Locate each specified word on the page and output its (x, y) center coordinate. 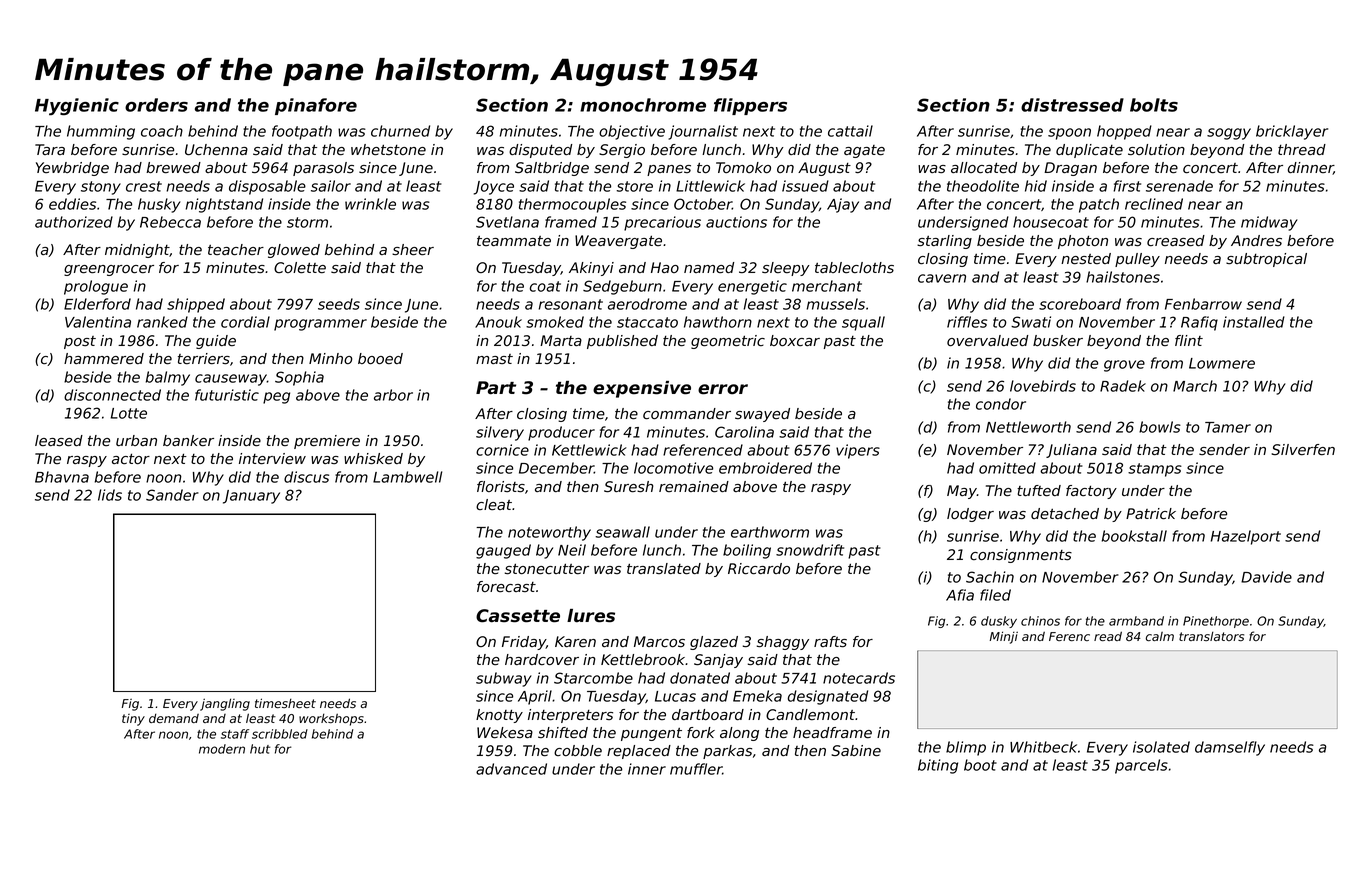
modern (222, 749)
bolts (1154, 105)
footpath (302, 132)
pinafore (316, 106)
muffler (696, 769)
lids (110, 495)
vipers (858, 451)
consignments (1021, 556)
